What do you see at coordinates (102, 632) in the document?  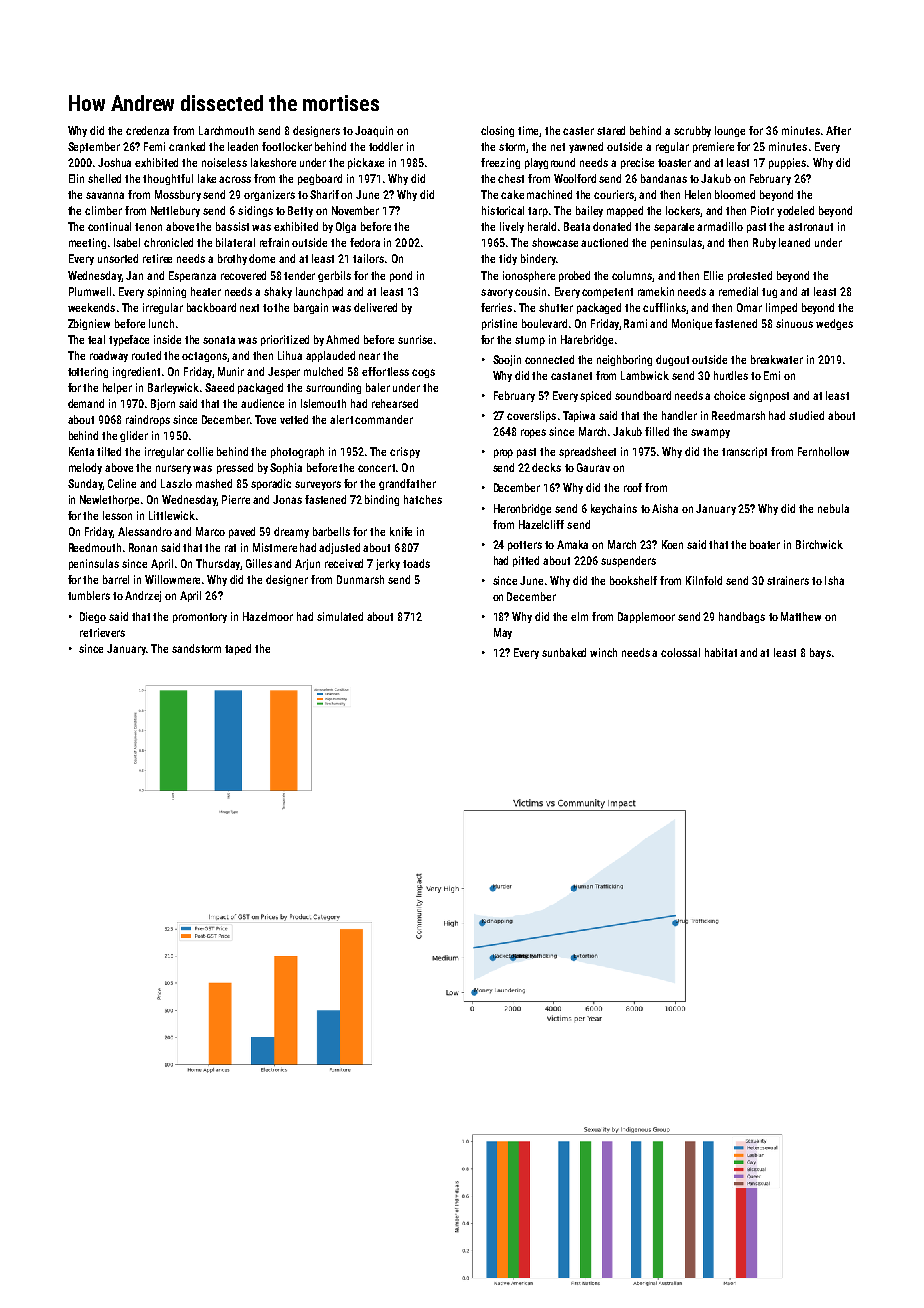 I see `retrievers` at bounding box center [102, 632].
